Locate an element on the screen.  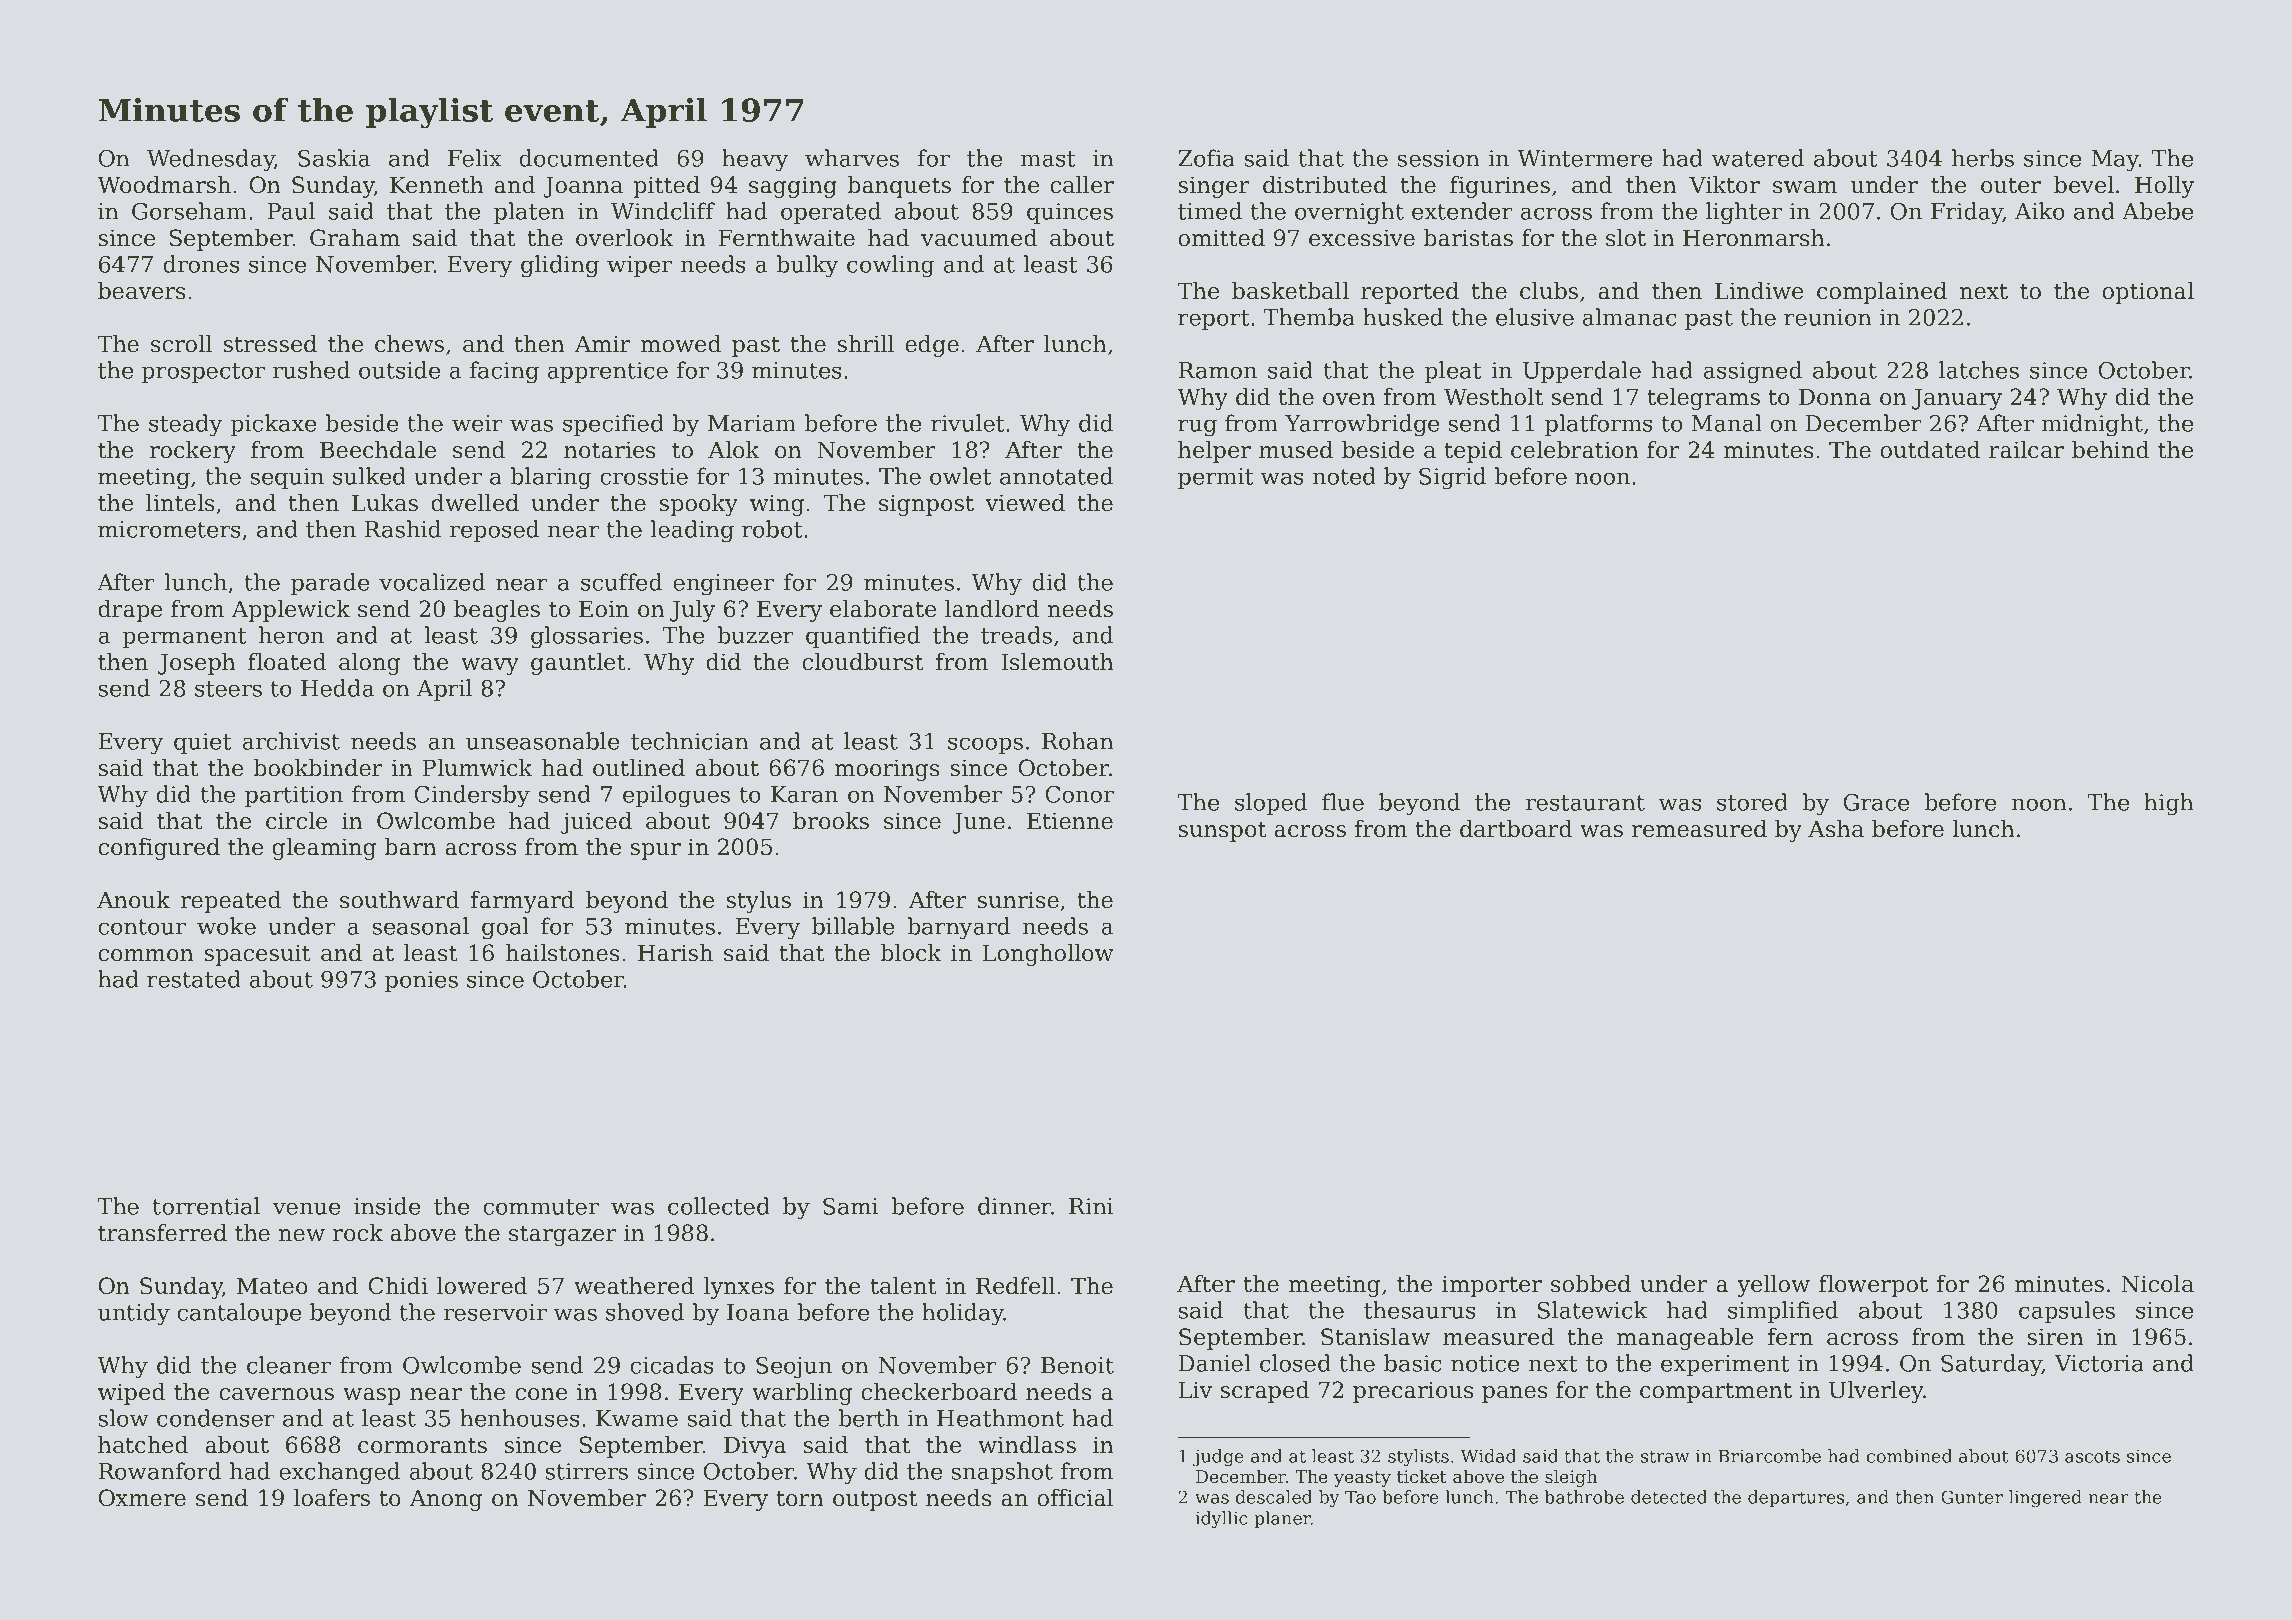
Wednesday is located at coordinates (211, 160).
